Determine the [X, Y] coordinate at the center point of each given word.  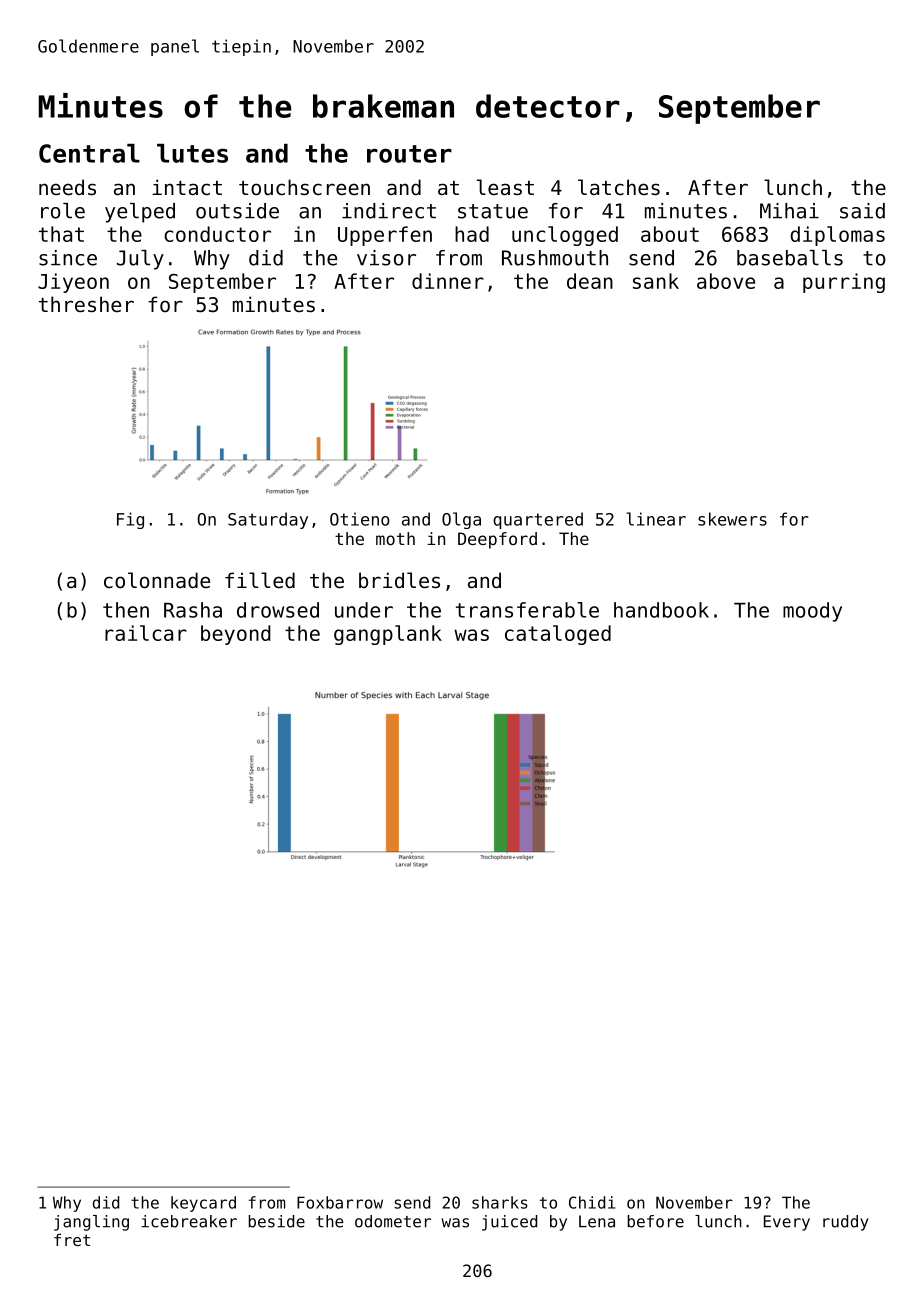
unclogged [565, 236]
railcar [146, 633]
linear [656, 519]
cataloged [558, 635]
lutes [192, 153]
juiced [509, 1223]
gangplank [388, 635]
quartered [538, 520]
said [862, 211]
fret [72, 1239]
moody [812, 612]
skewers [732, 519]
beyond [236, 635]
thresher [86, 304]
